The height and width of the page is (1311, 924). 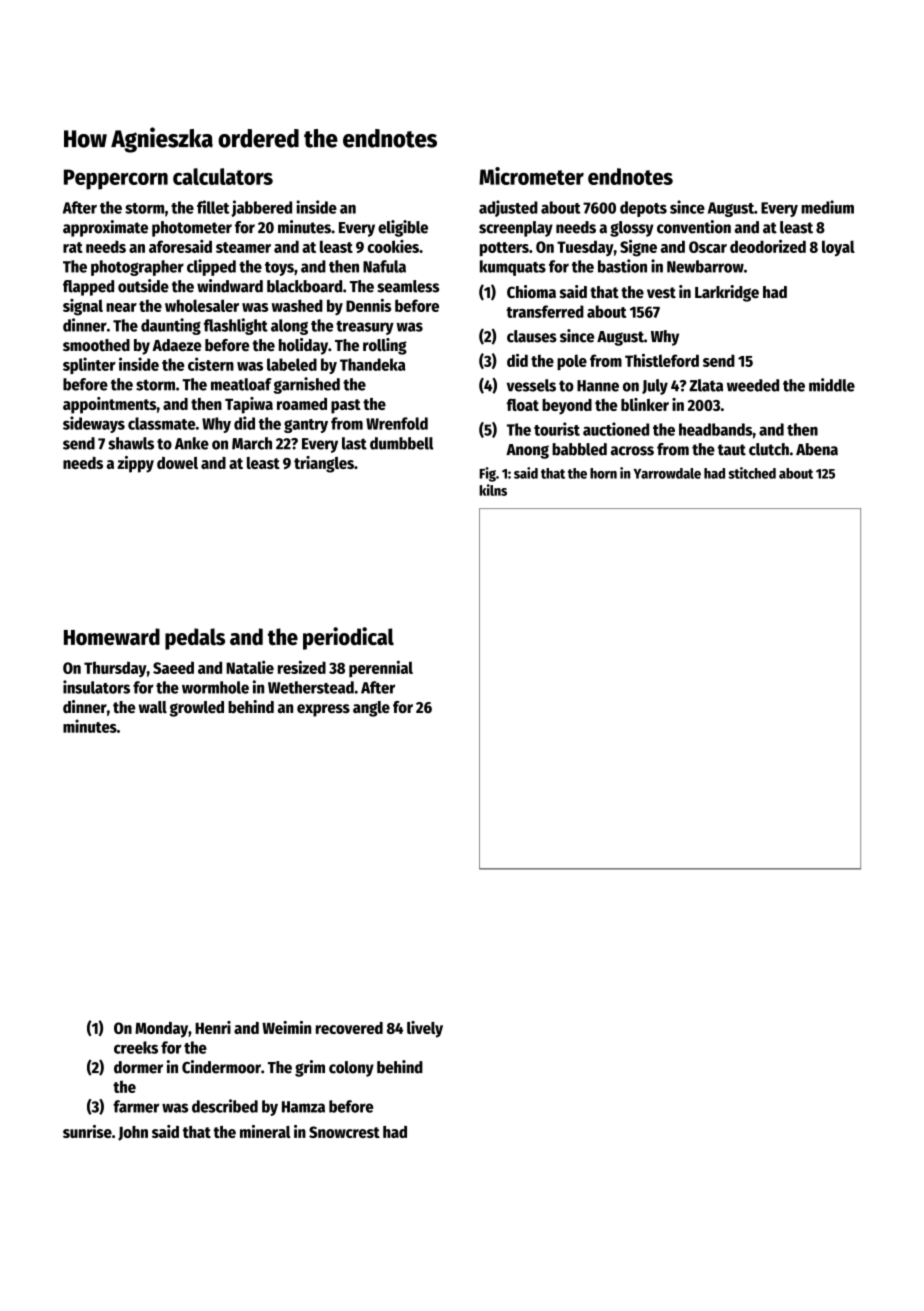 I want to click on Monday, so click(x=161, y=1030).
